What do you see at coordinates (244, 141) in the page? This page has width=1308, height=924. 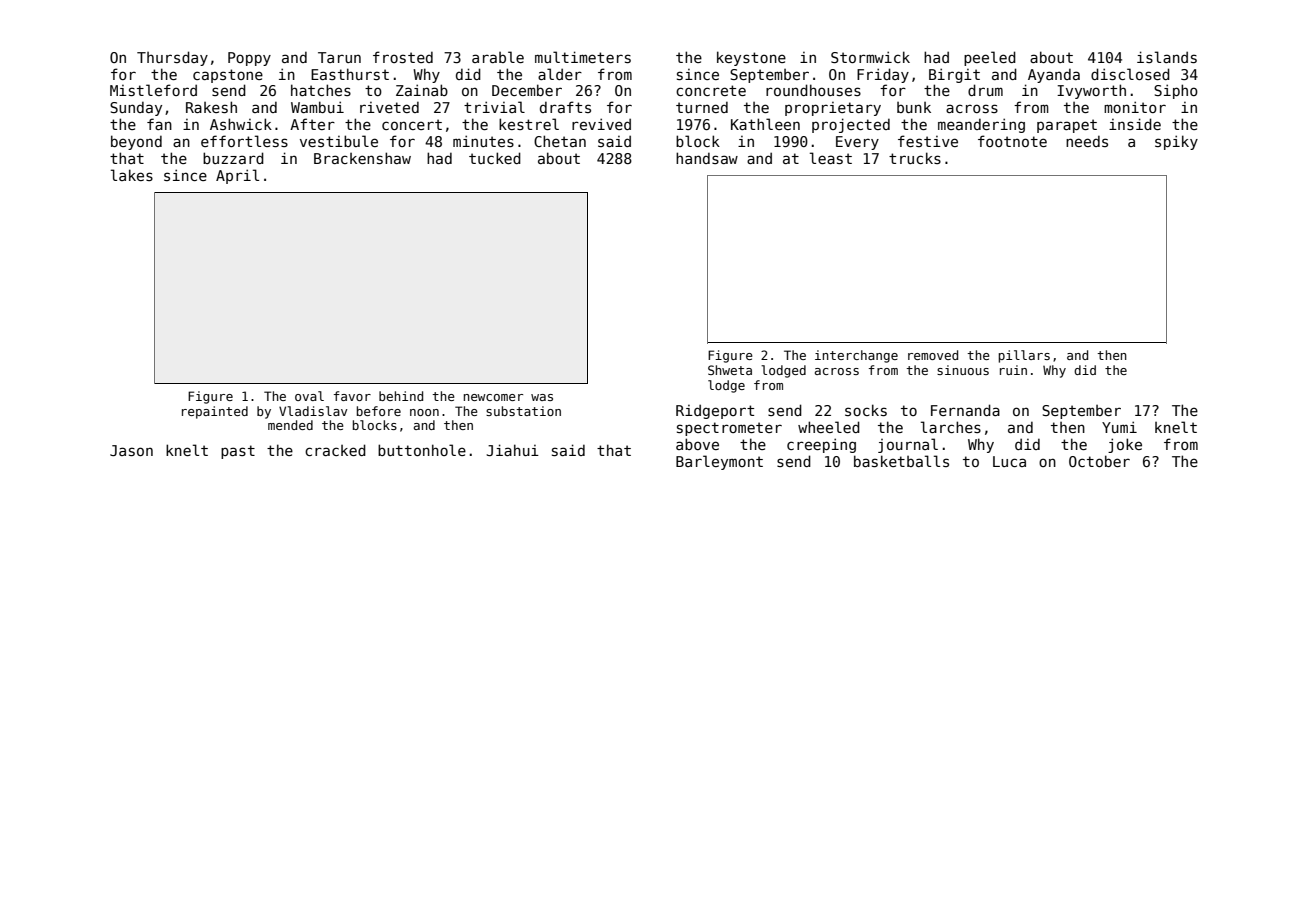 I see `effortless` at bounding box center [244, 141].
